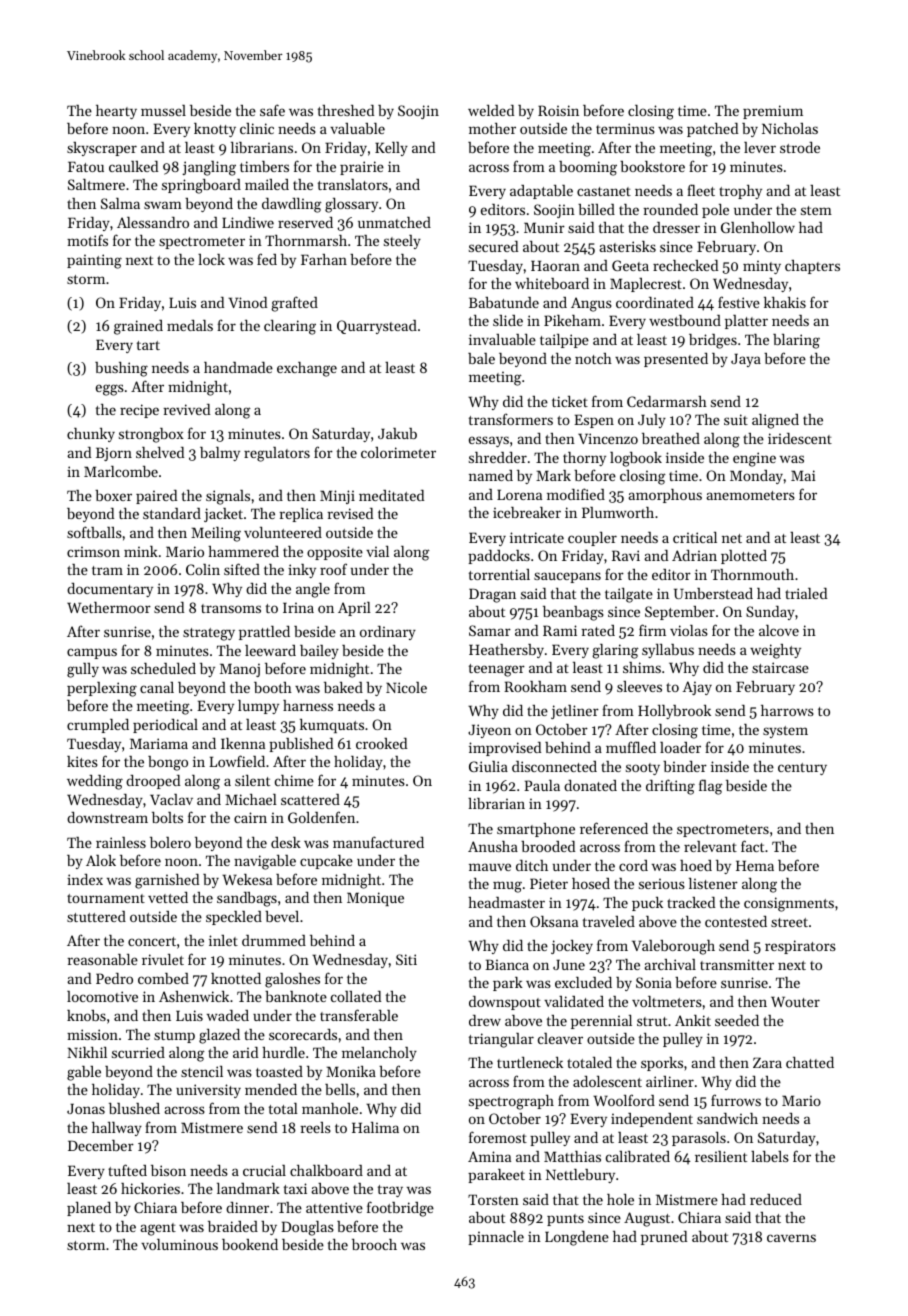  Describe the element at coordinates (354, 609) in the screenshot. I see `April` at that location.
